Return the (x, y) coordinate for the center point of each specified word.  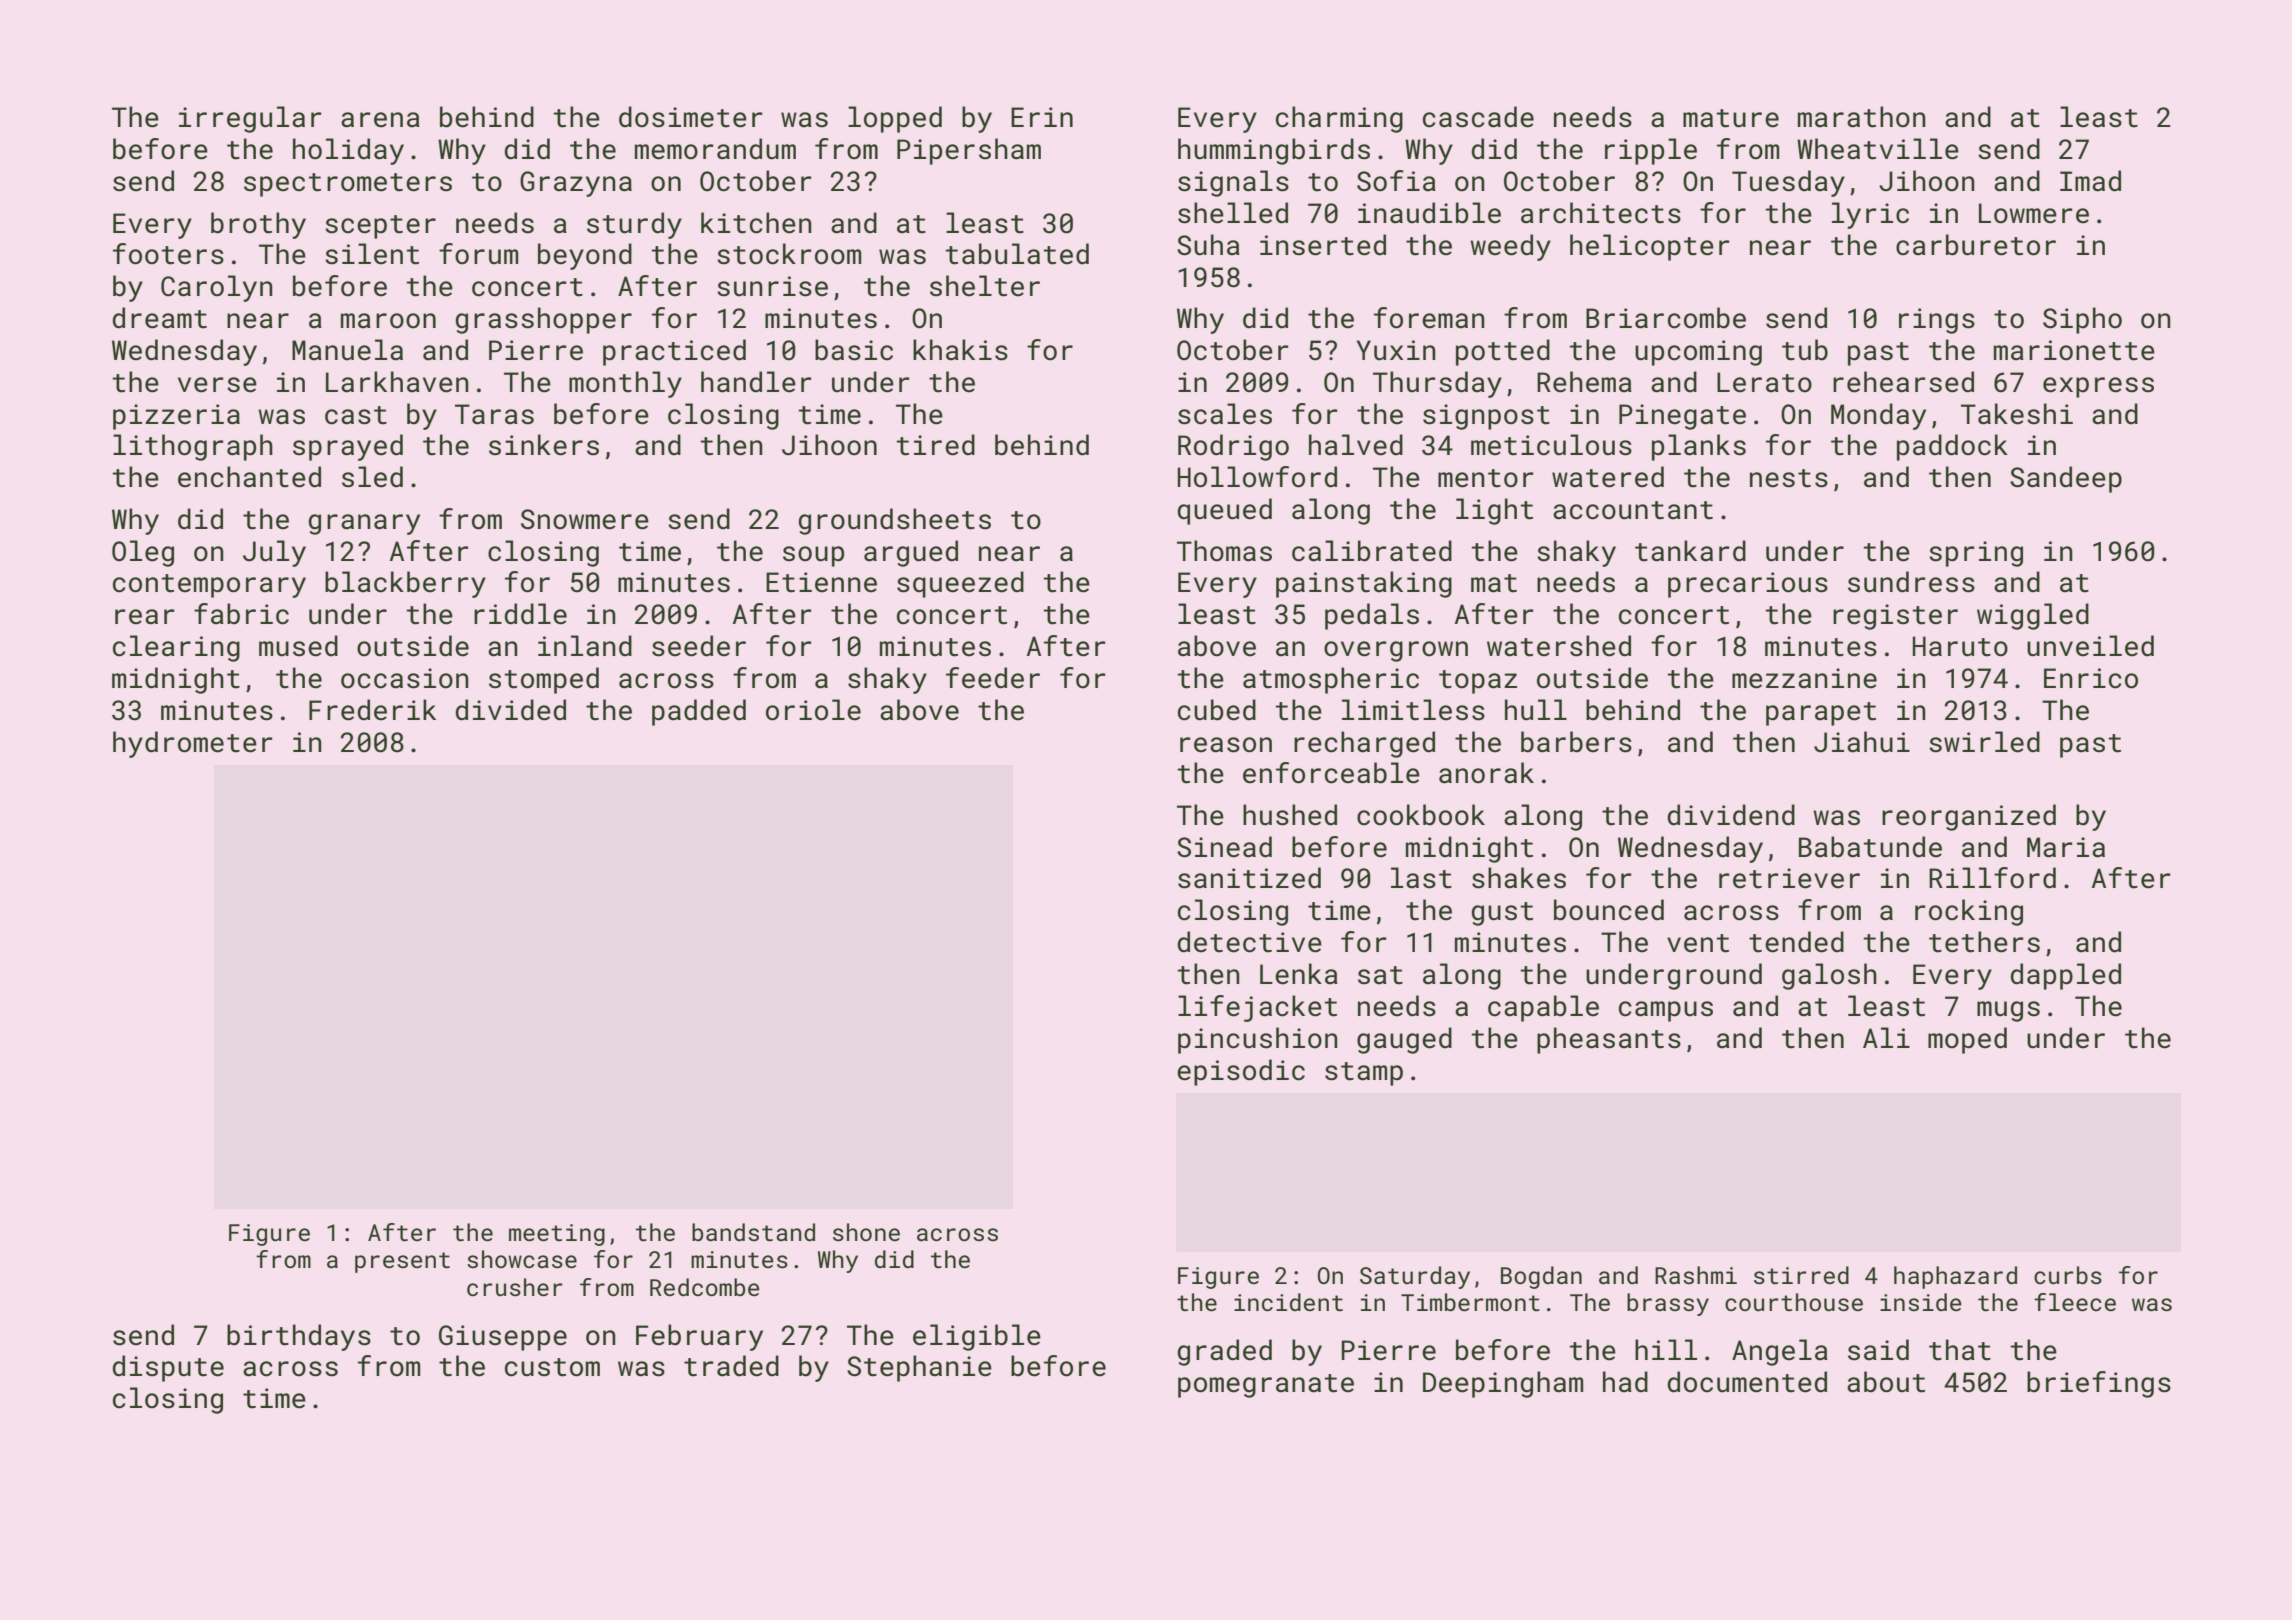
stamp (1364, 1074)
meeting (557, 1235)
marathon (1862, 117)
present (402, 1262)
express (2098, 387)
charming (1339, 119)
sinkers (544, 445)
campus (1666, 1011)
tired (936, 445)
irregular (250, 119)
